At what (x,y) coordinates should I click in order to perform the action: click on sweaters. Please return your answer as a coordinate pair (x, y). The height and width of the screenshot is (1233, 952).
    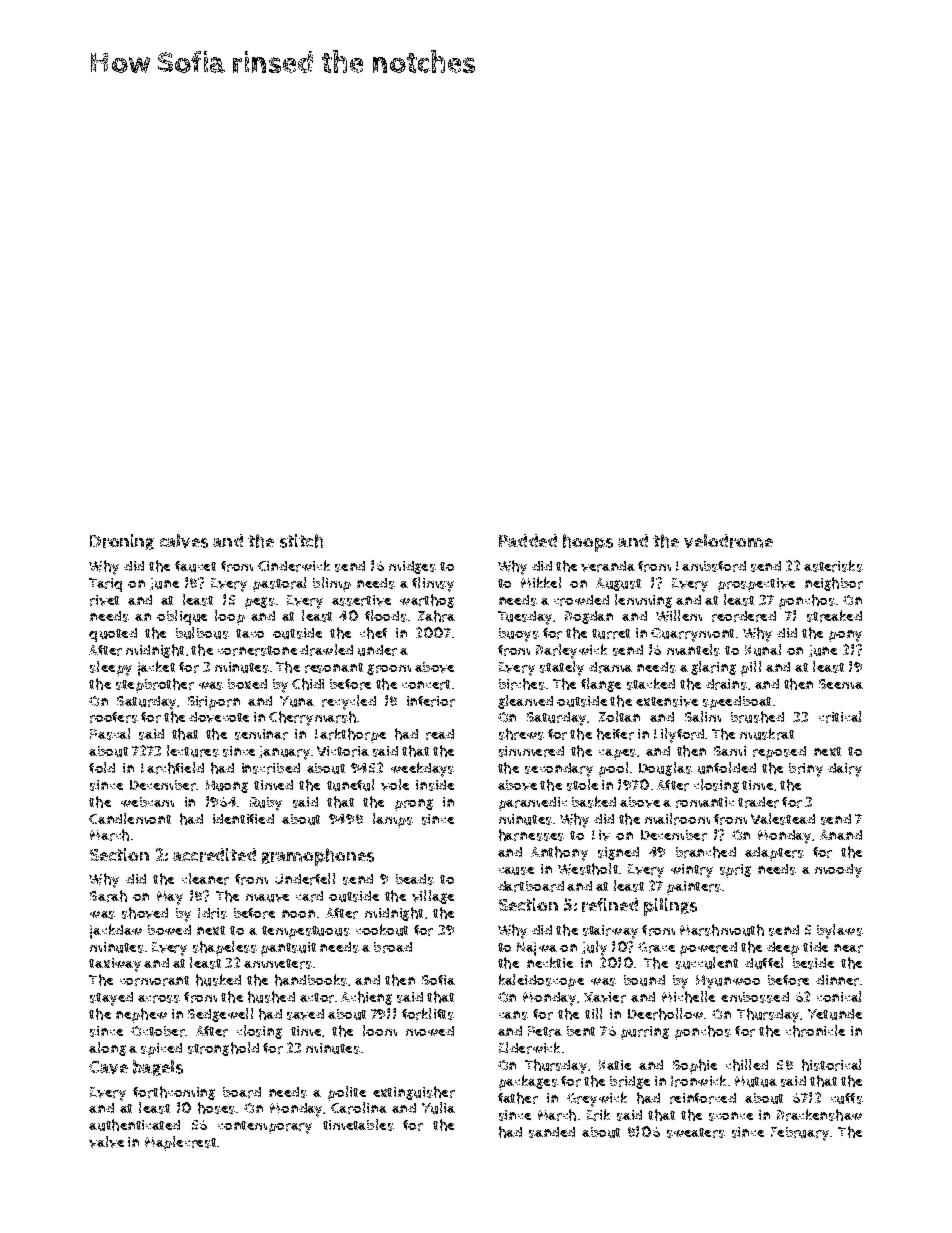
    Looking at the image, I should click on (696, 1133).
